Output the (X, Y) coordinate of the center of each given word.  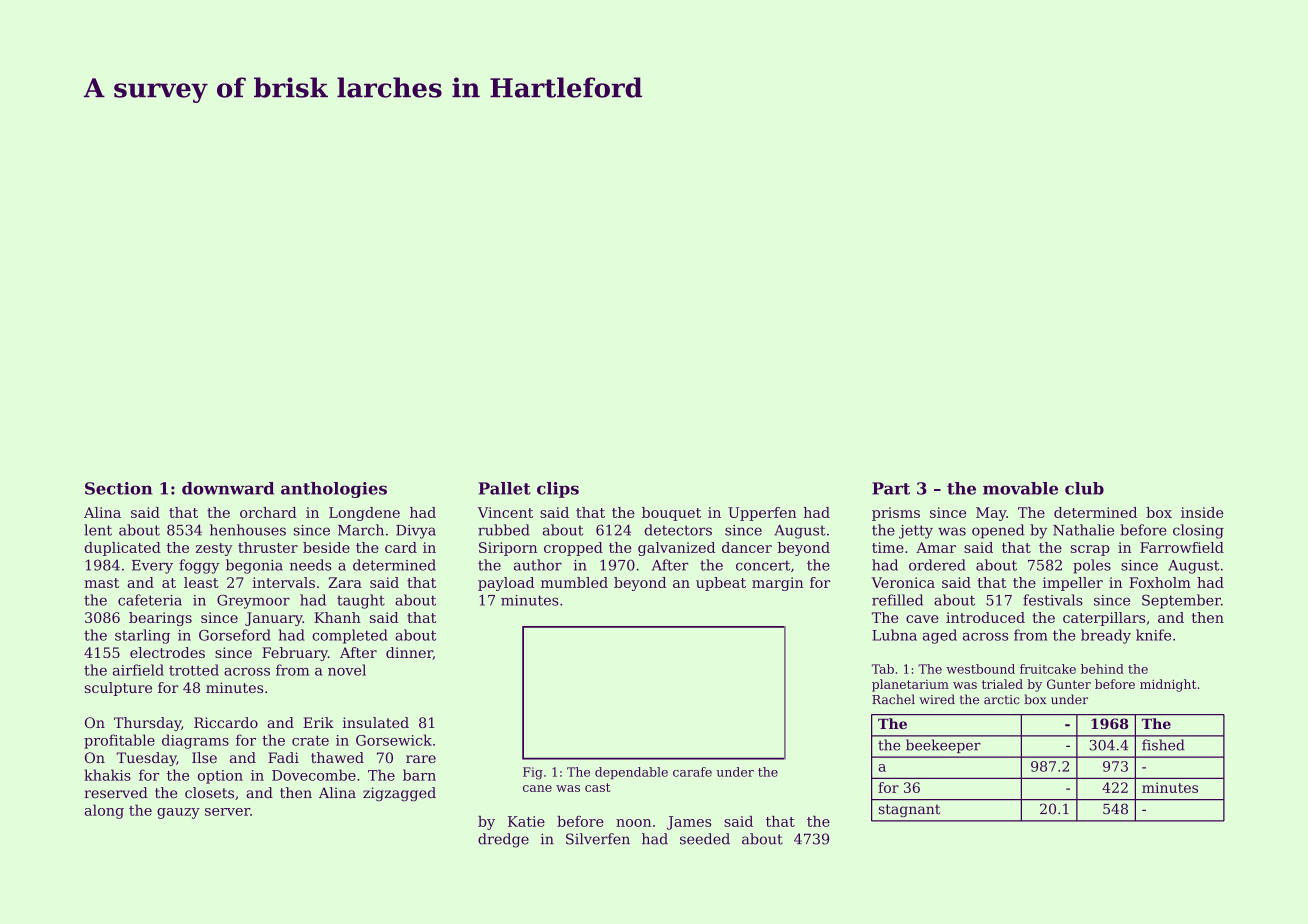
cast (598, 787)
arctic (1002, 699)
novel (347, 670)
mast (101, 583)
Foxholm (1160, 582)
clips (558, 490)
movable (1020, 488)
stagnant (909, 810)
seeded (705, 839)
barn (419, 775)
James (689, 823)
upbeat (721, 584)
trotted (194, 670)
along (104, 811)
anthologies (334, 490)
